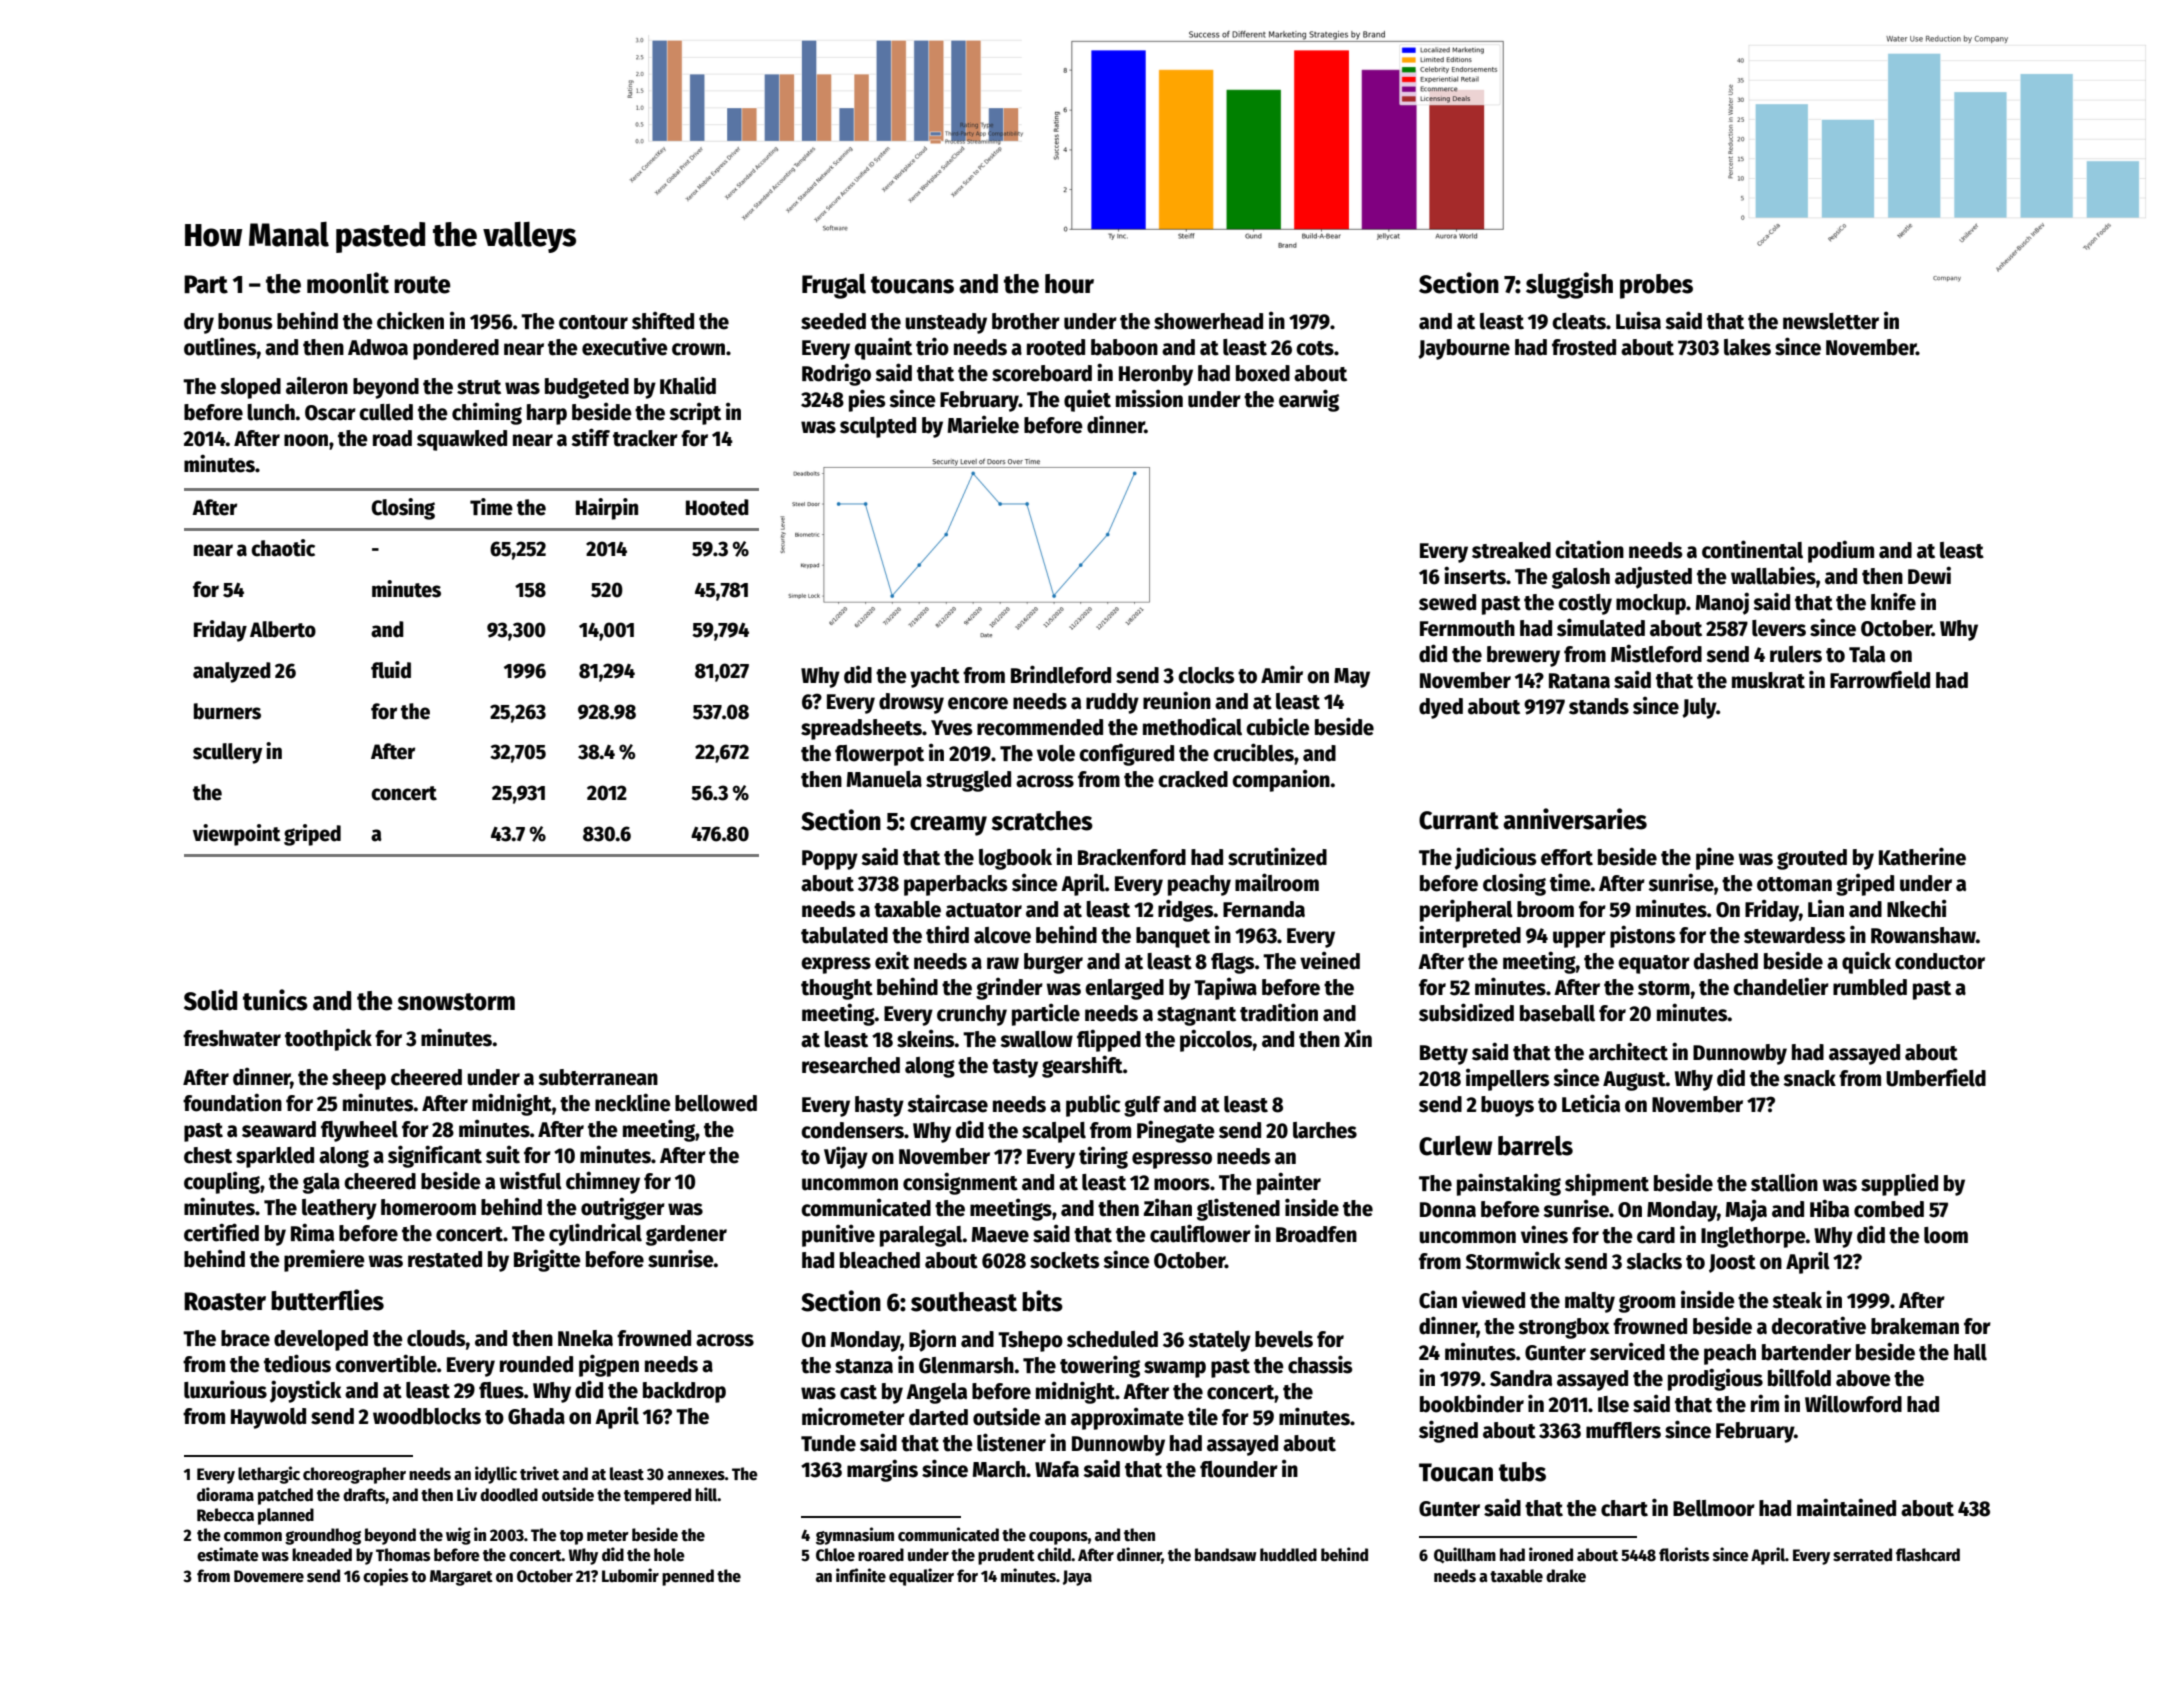  Describe the element at coordinates (1042, 1301) in the page. I see `bits` at that location.
